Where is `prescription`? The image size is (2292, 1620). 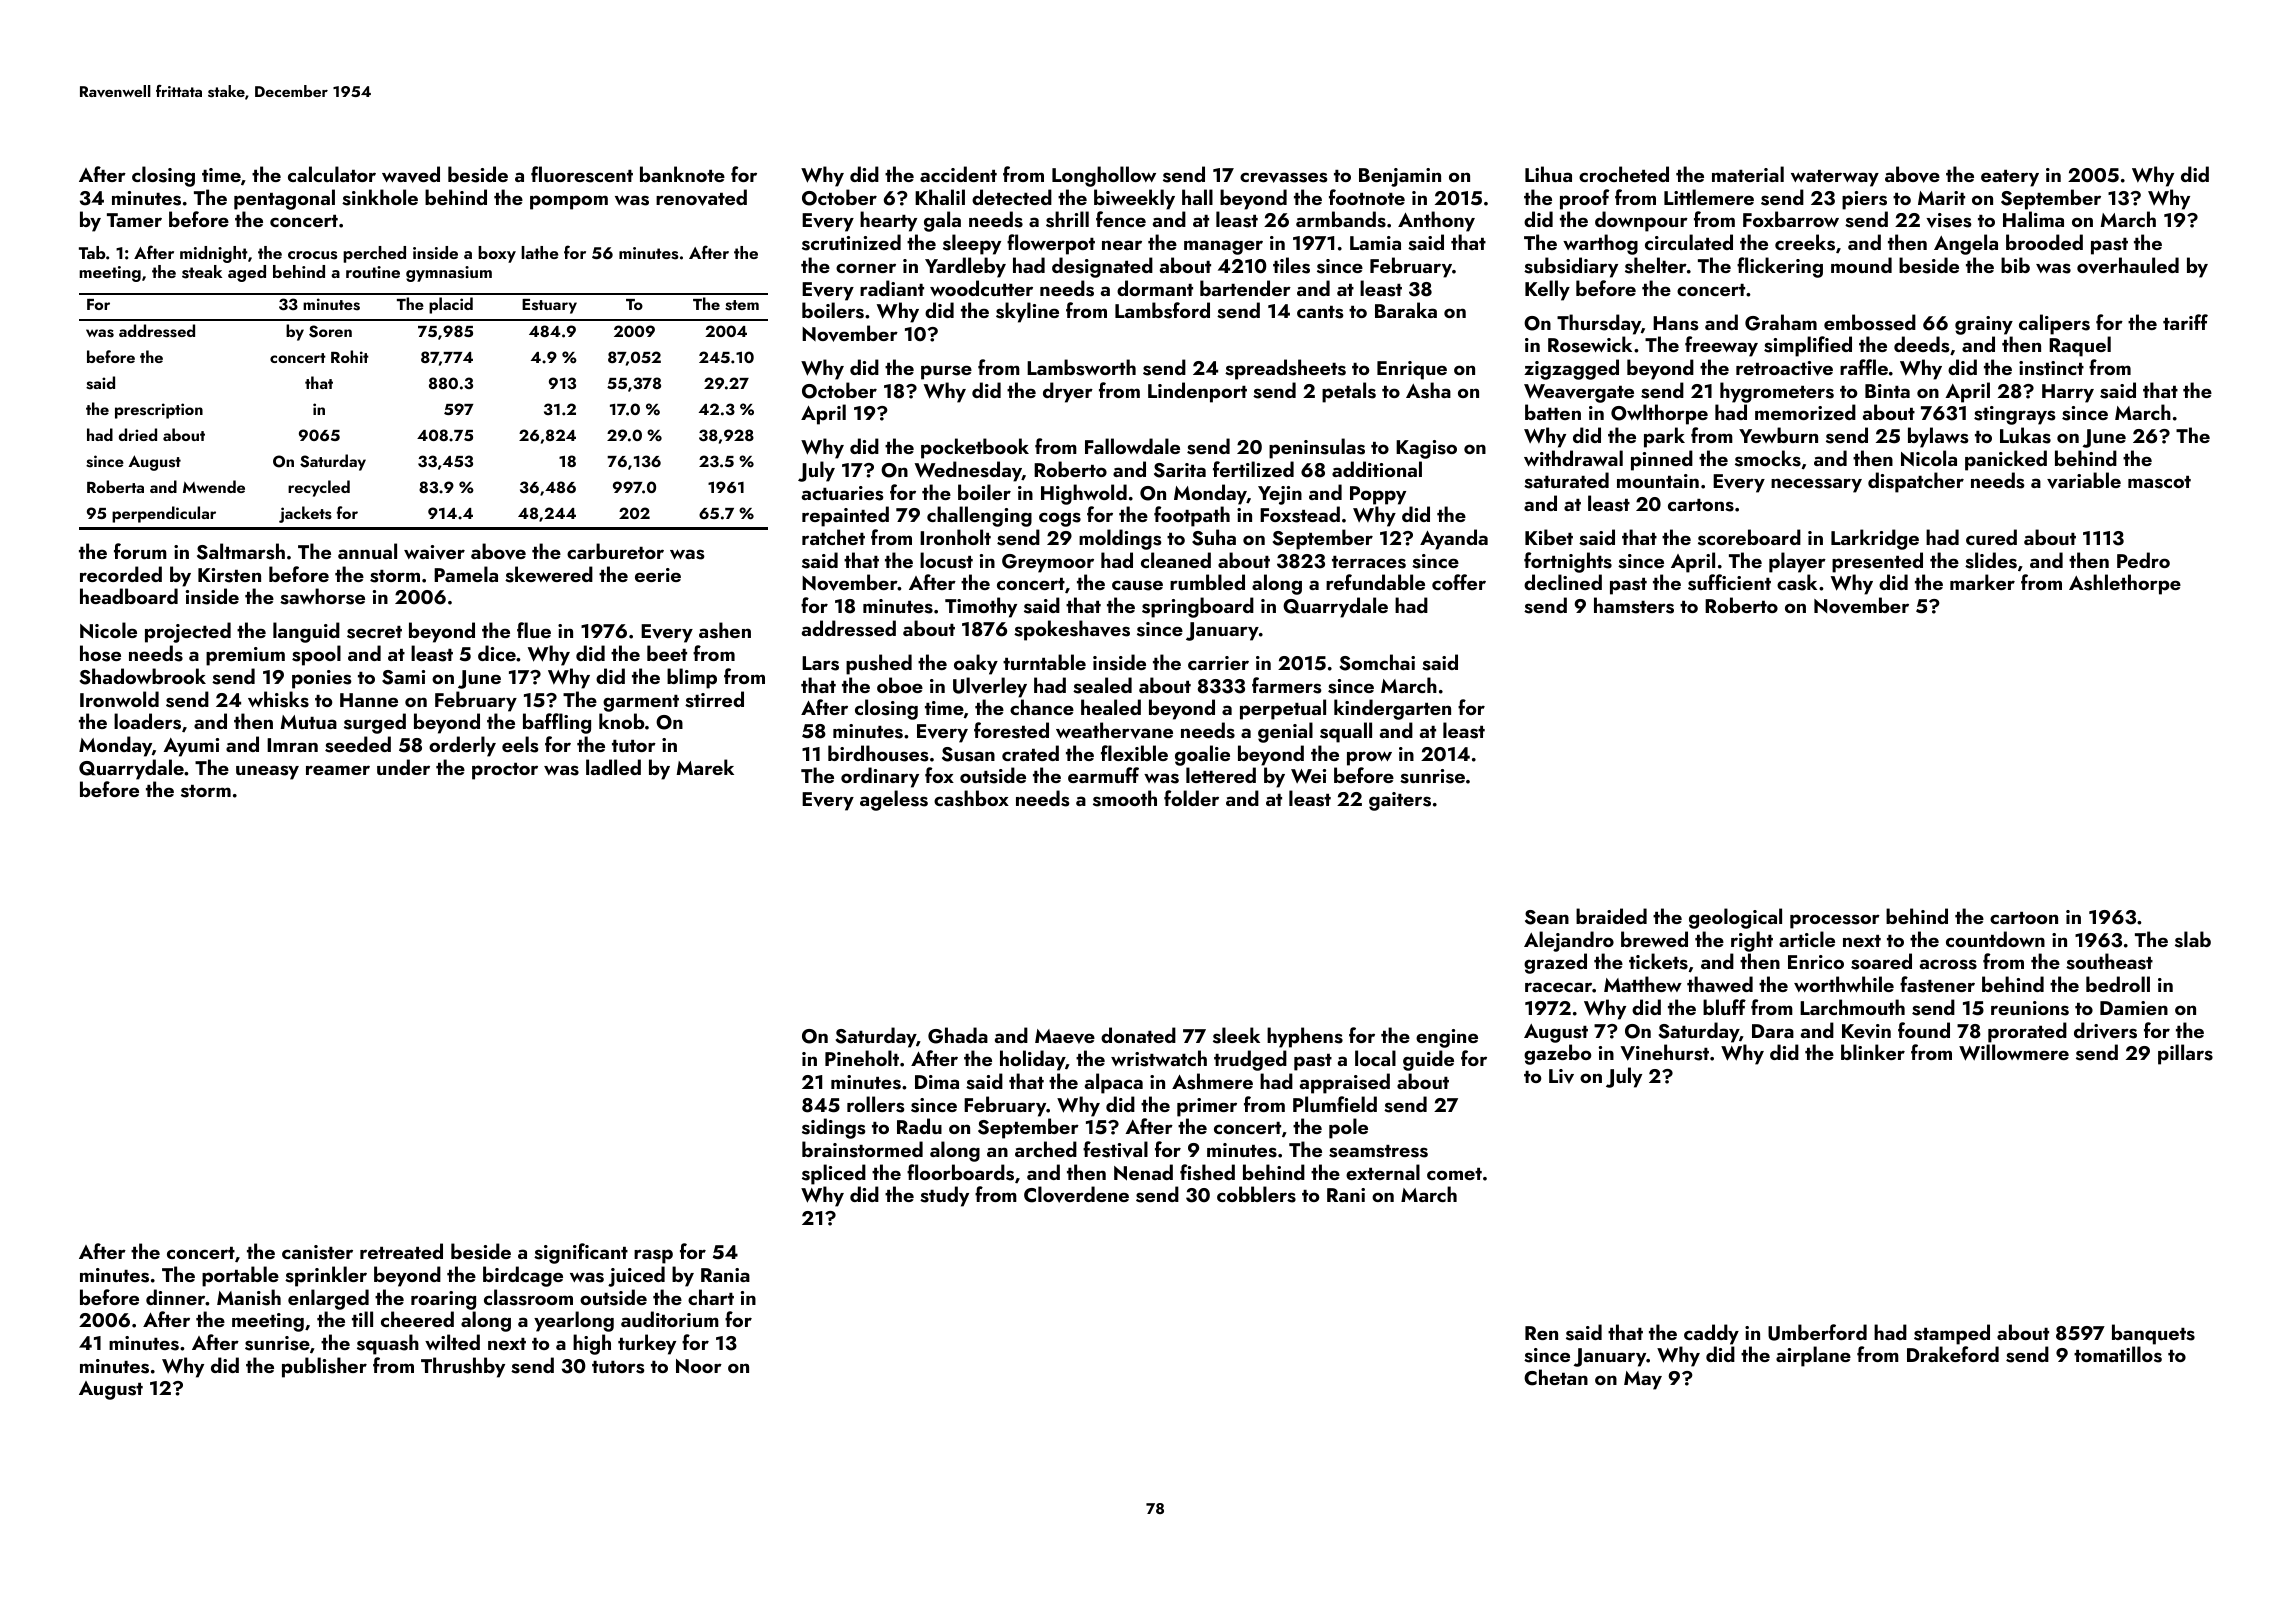
prescription is located at coordinates (159, 411).
